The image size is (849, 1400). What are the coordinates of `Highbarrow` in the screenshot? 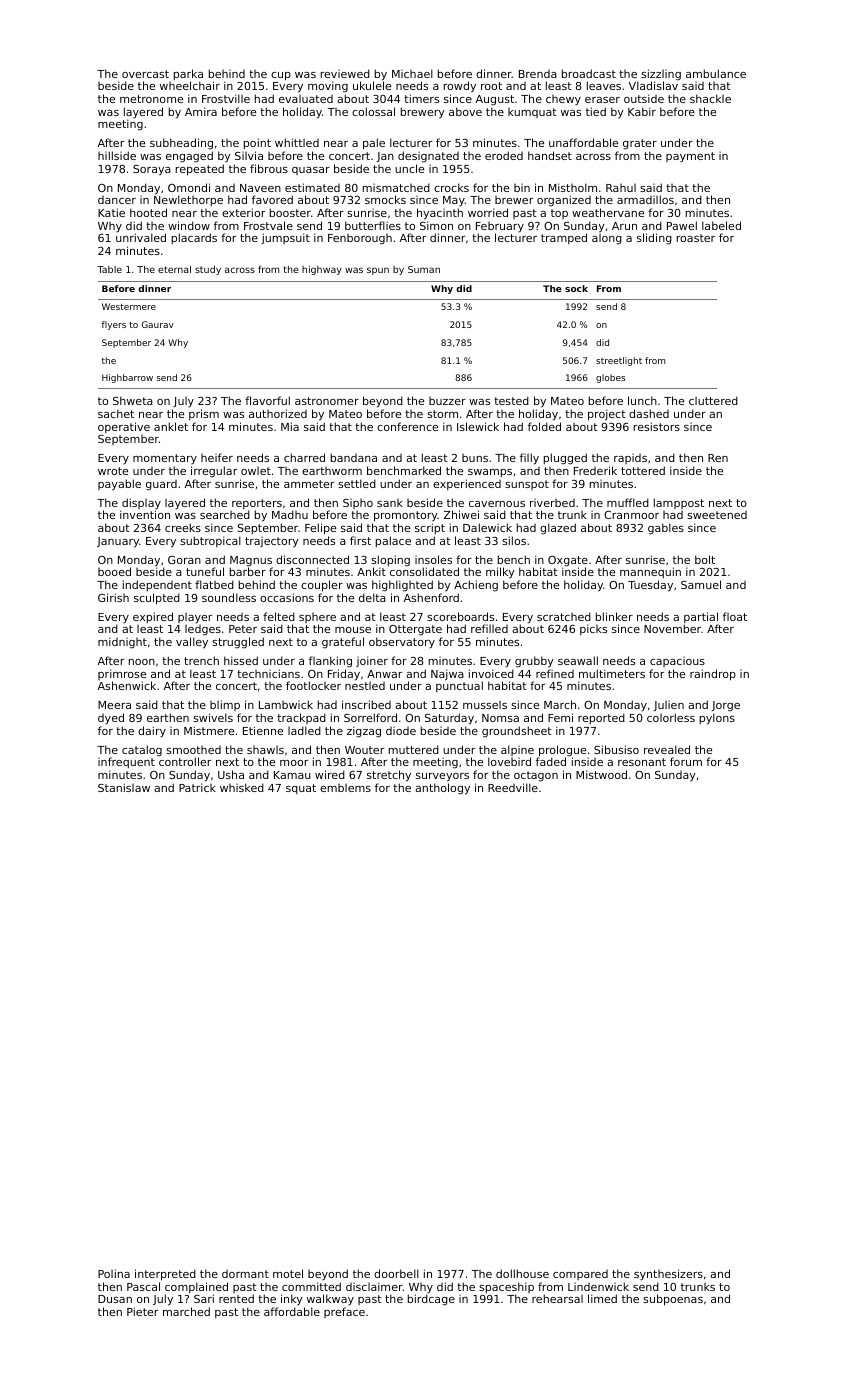 It's located at (127, 378).
